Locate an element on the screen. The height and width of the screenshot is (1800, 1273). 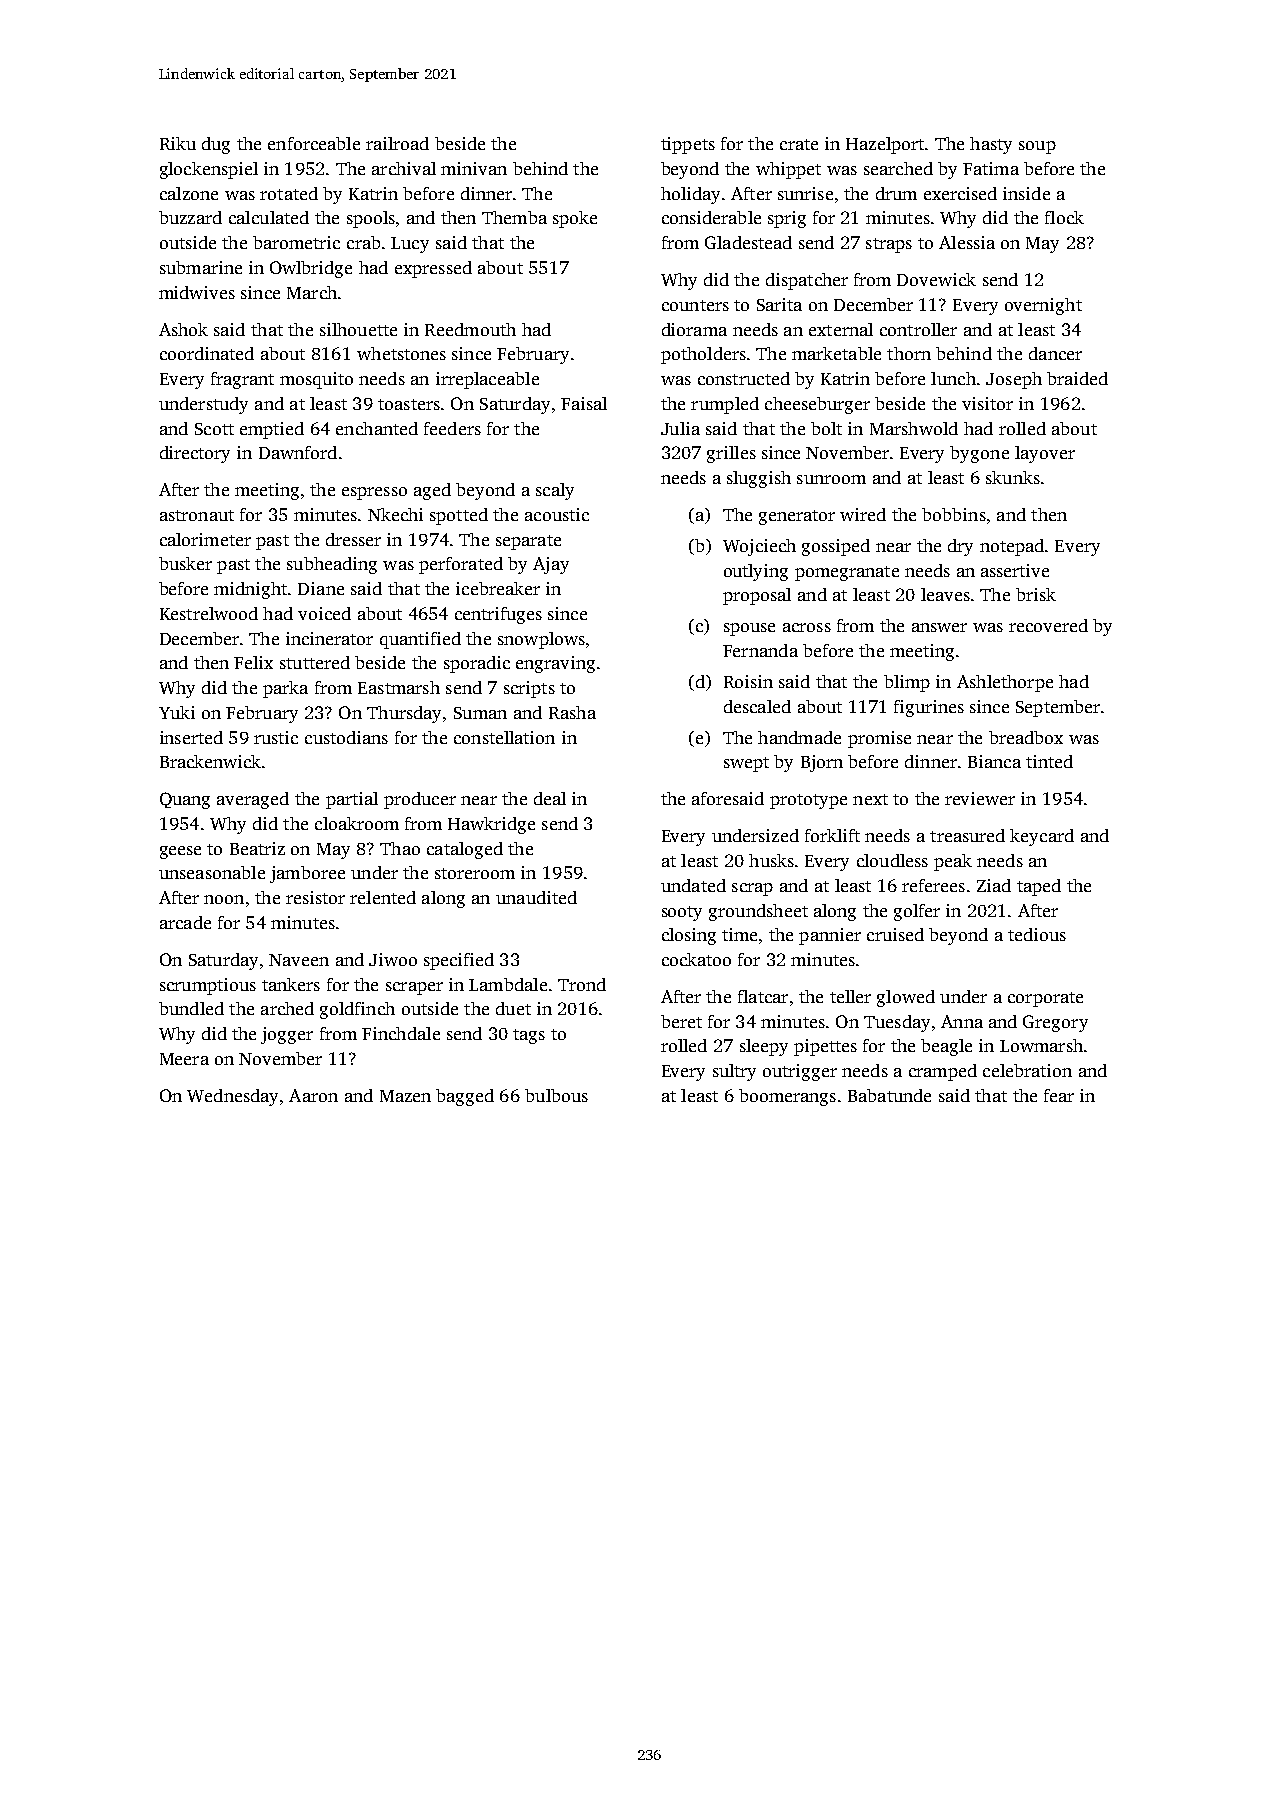
Aaron is located at coordinates (313, 1095).
